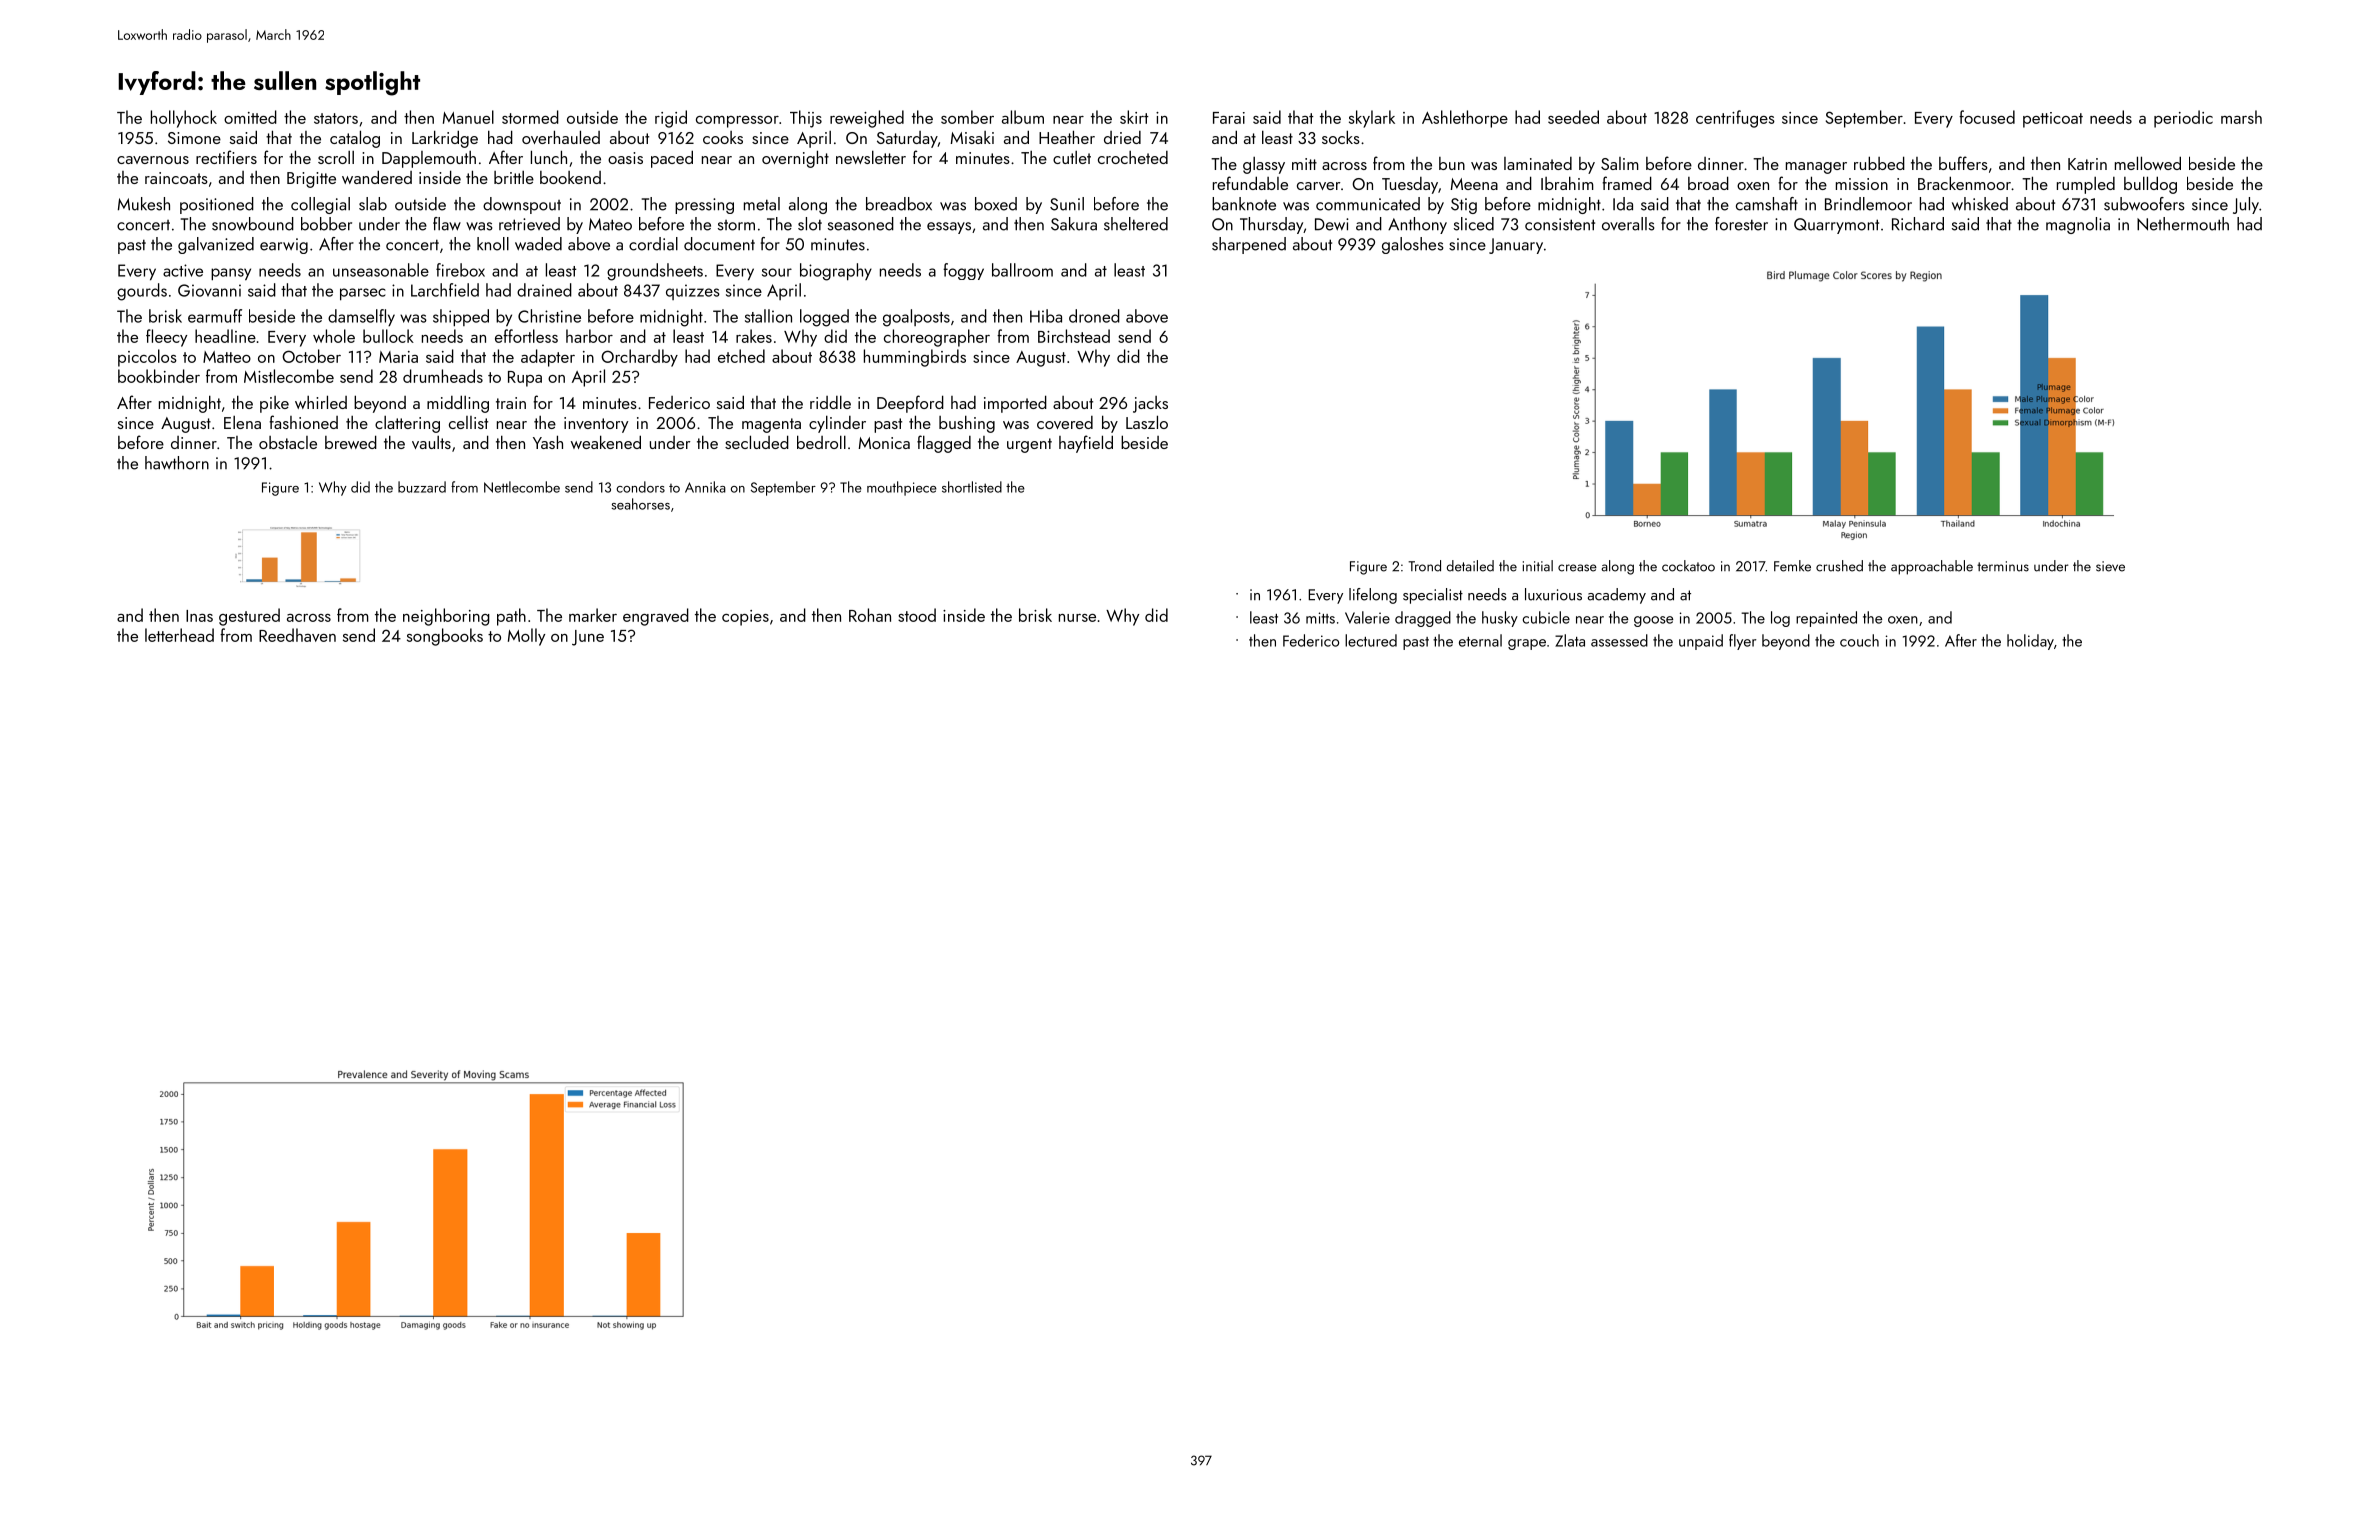 The image size is (2380, 1540). Describe the element at coordinates (1470, 566) in the document. I see `detailed` at that location.
